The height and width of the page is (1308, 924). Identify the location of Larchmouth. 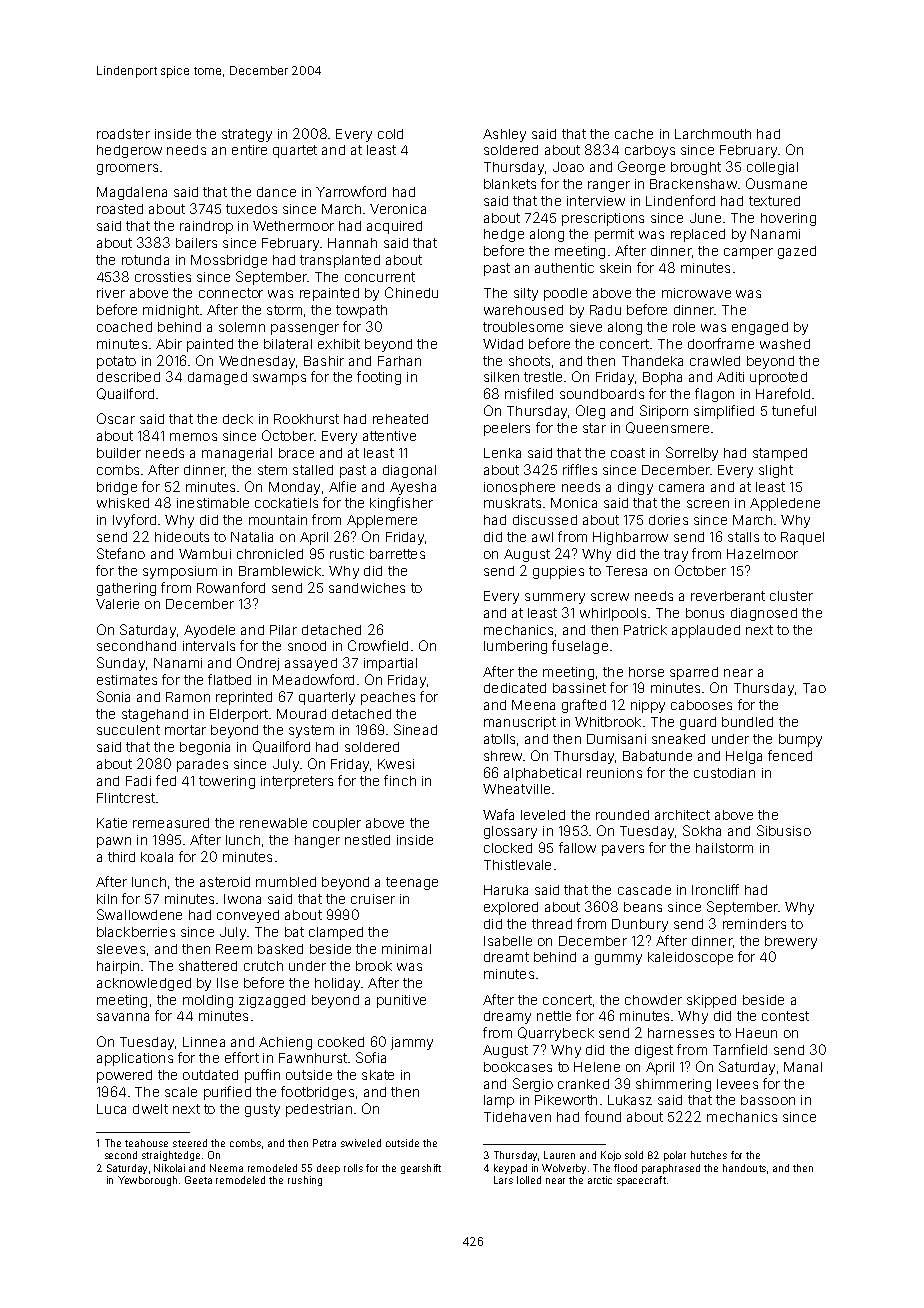
(713, 134).
